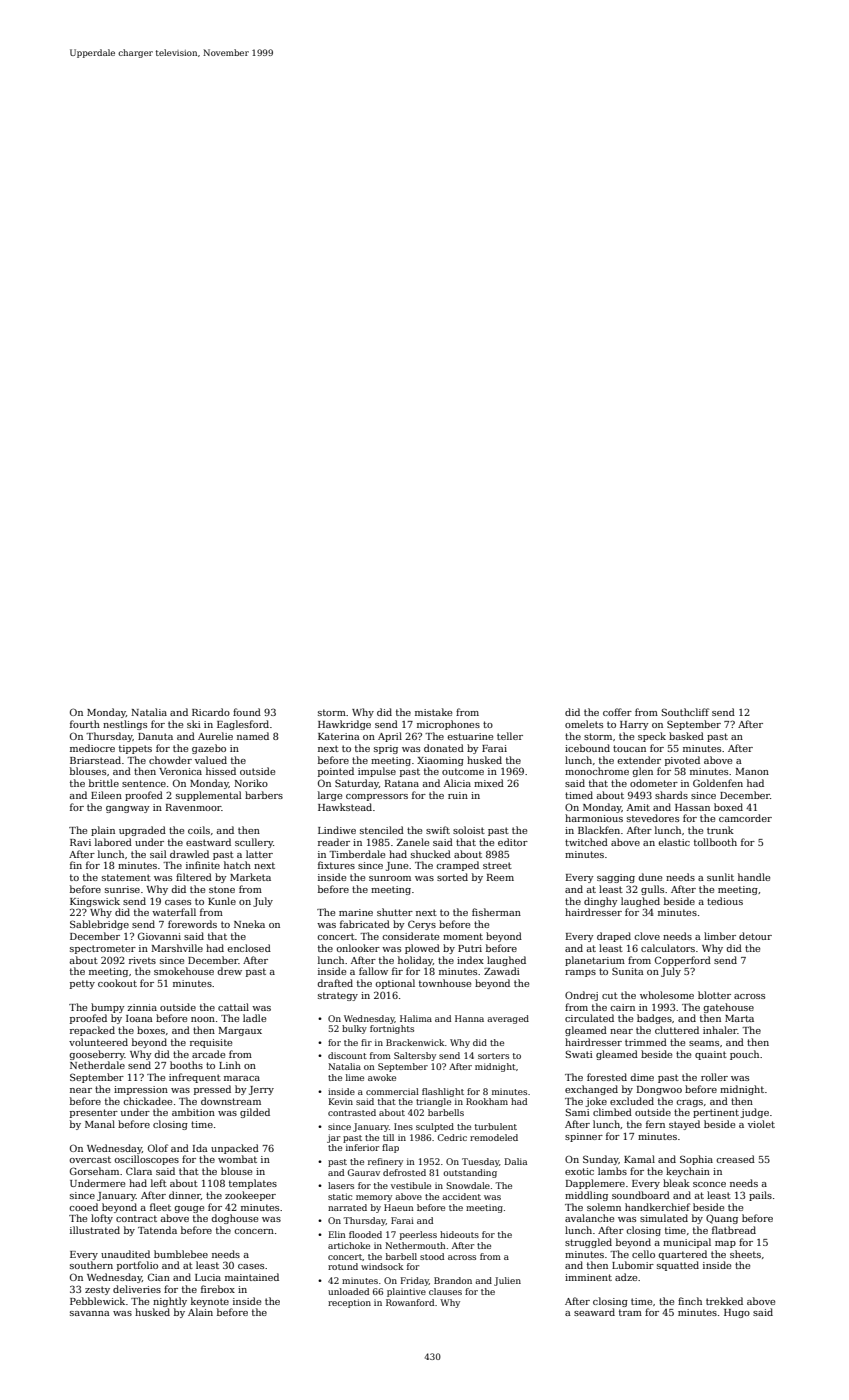  Describe the element at coordinates (685, 712) in the screenshot. I see `Southcliff` at that location.
